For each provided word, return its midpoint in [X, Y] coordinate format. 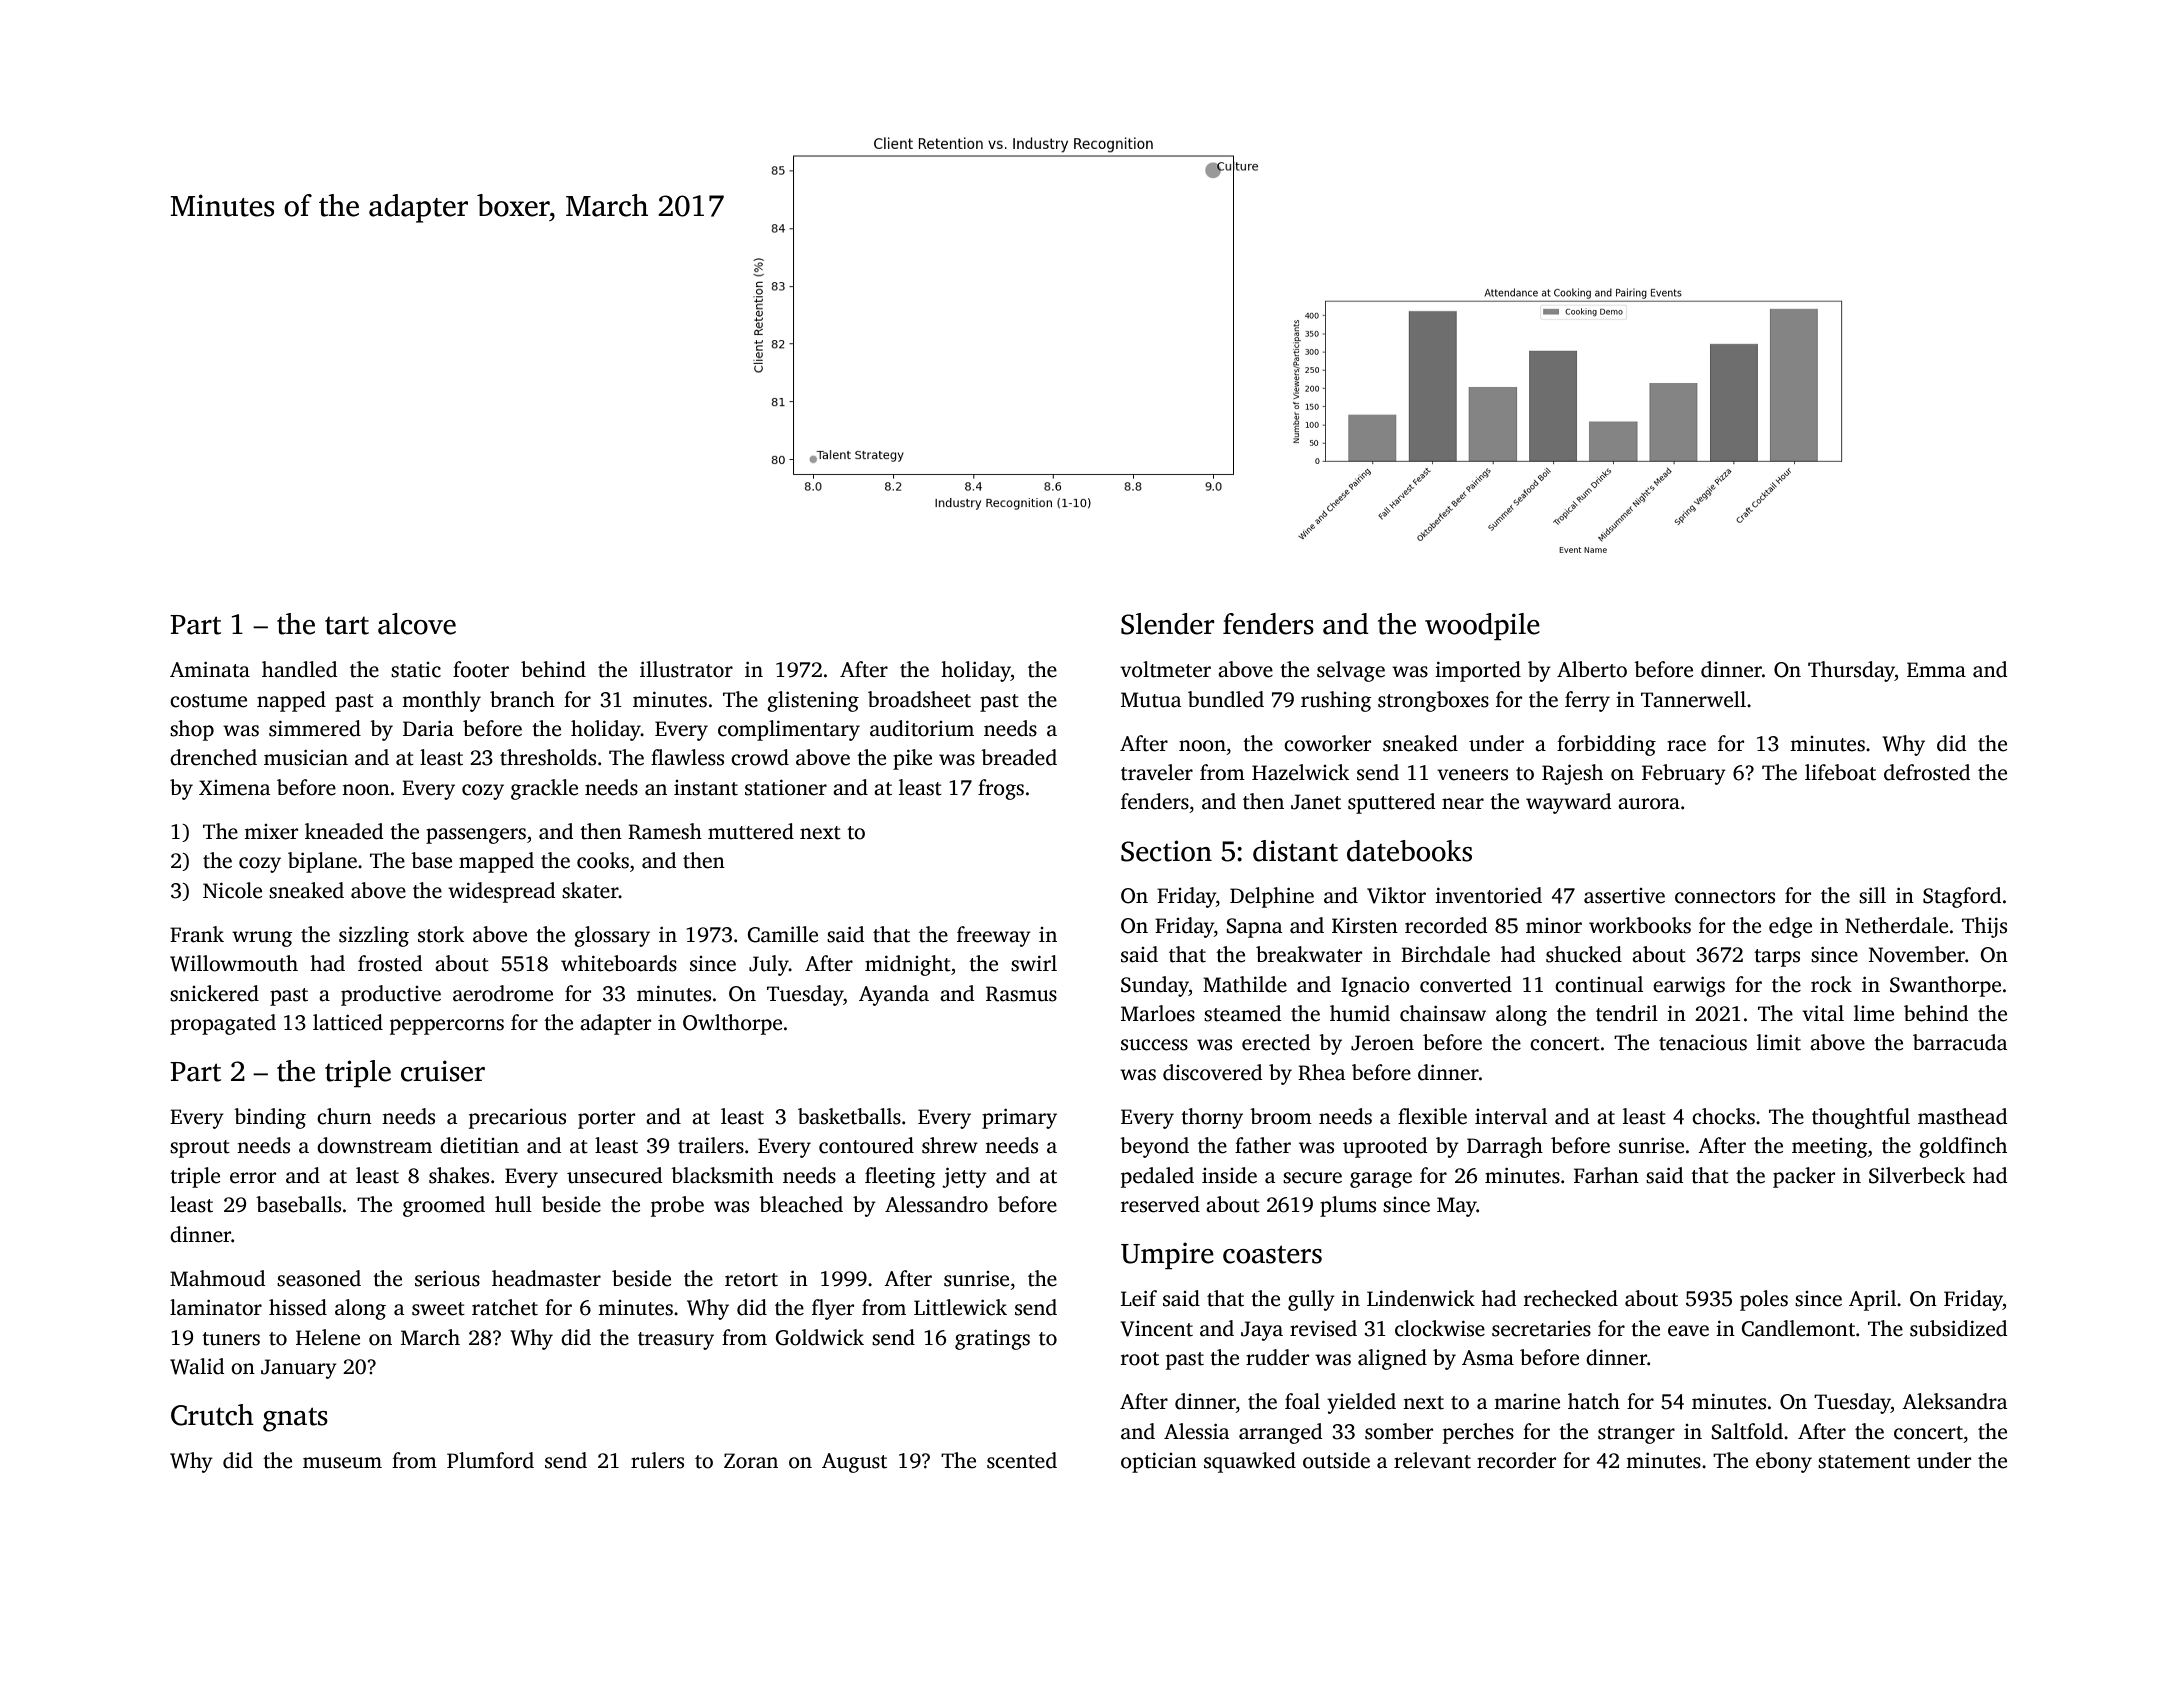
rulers [657, 1460]
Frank [197, 934]
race [1686, 746]
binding [270, 1118]
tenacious [1703, 1042]
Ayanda [894, 995]
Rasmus [1021, 994]
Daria [428, 729]
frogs [1001, 789]
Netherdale [1896, 925]
